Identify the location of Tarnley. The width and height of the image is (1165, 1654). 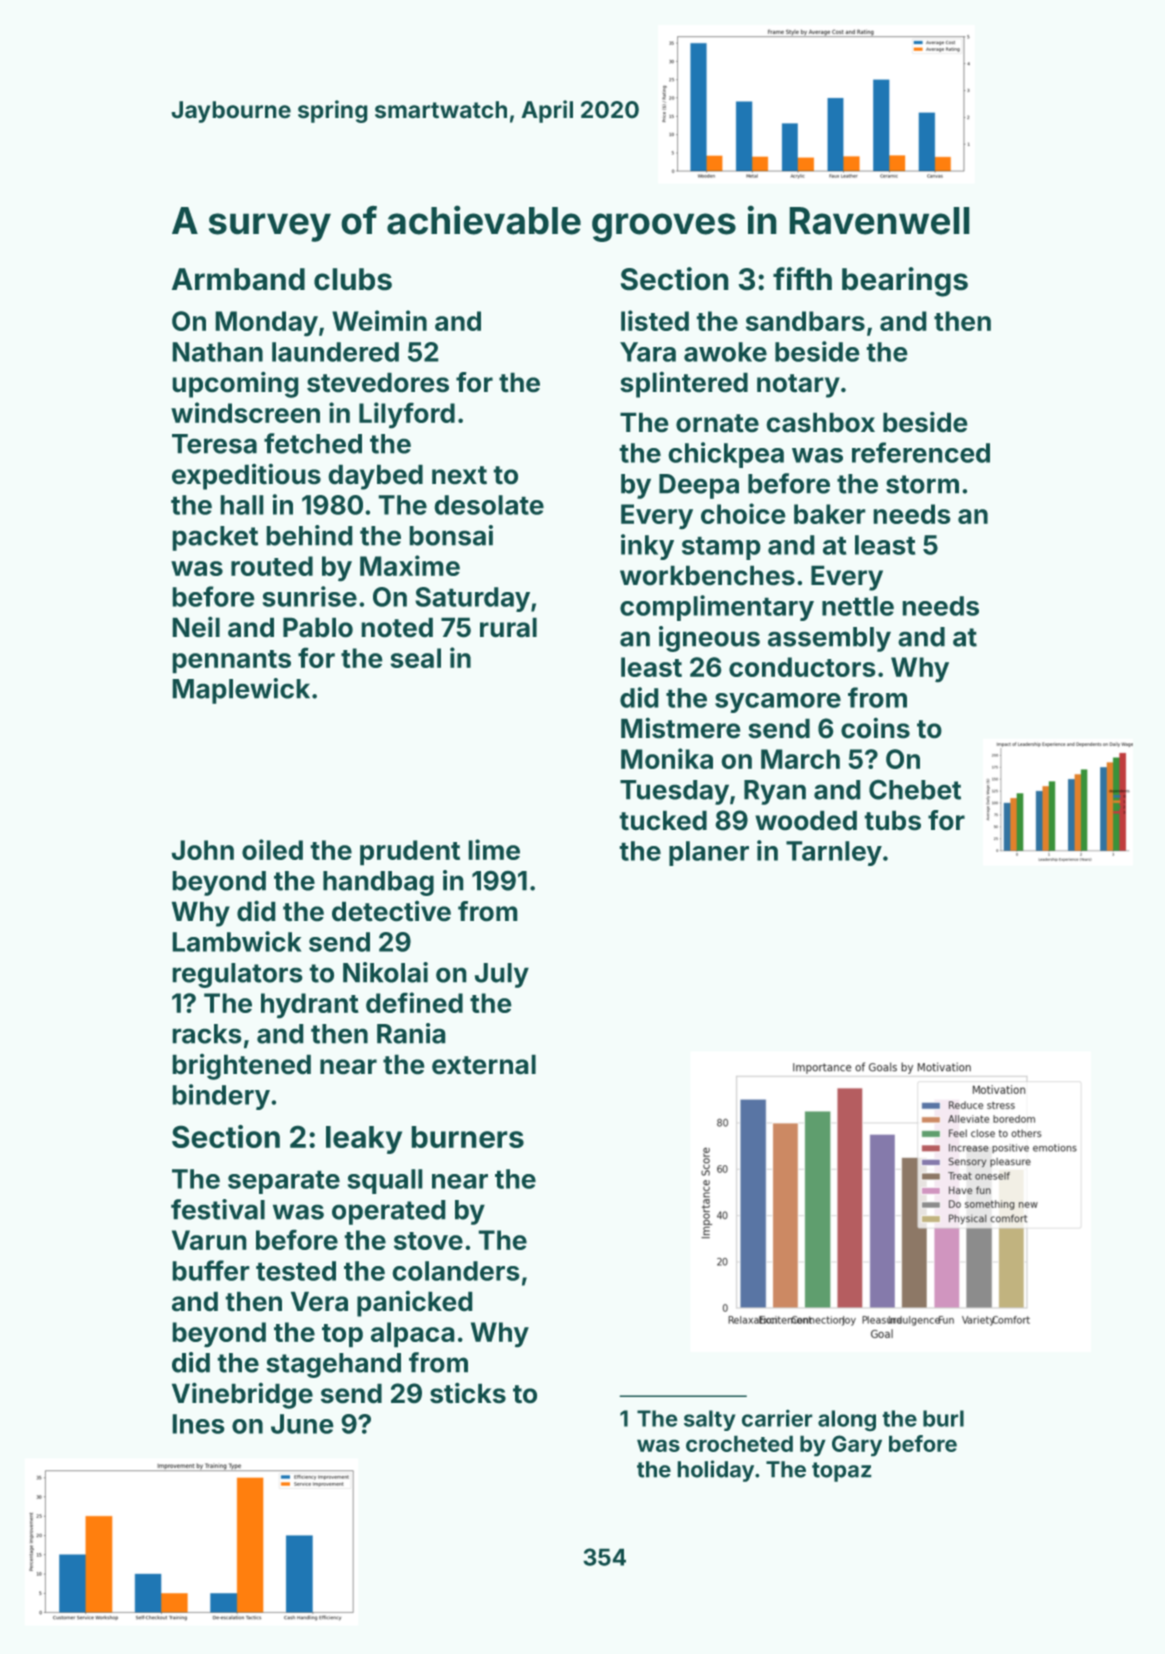
(834, 853).
